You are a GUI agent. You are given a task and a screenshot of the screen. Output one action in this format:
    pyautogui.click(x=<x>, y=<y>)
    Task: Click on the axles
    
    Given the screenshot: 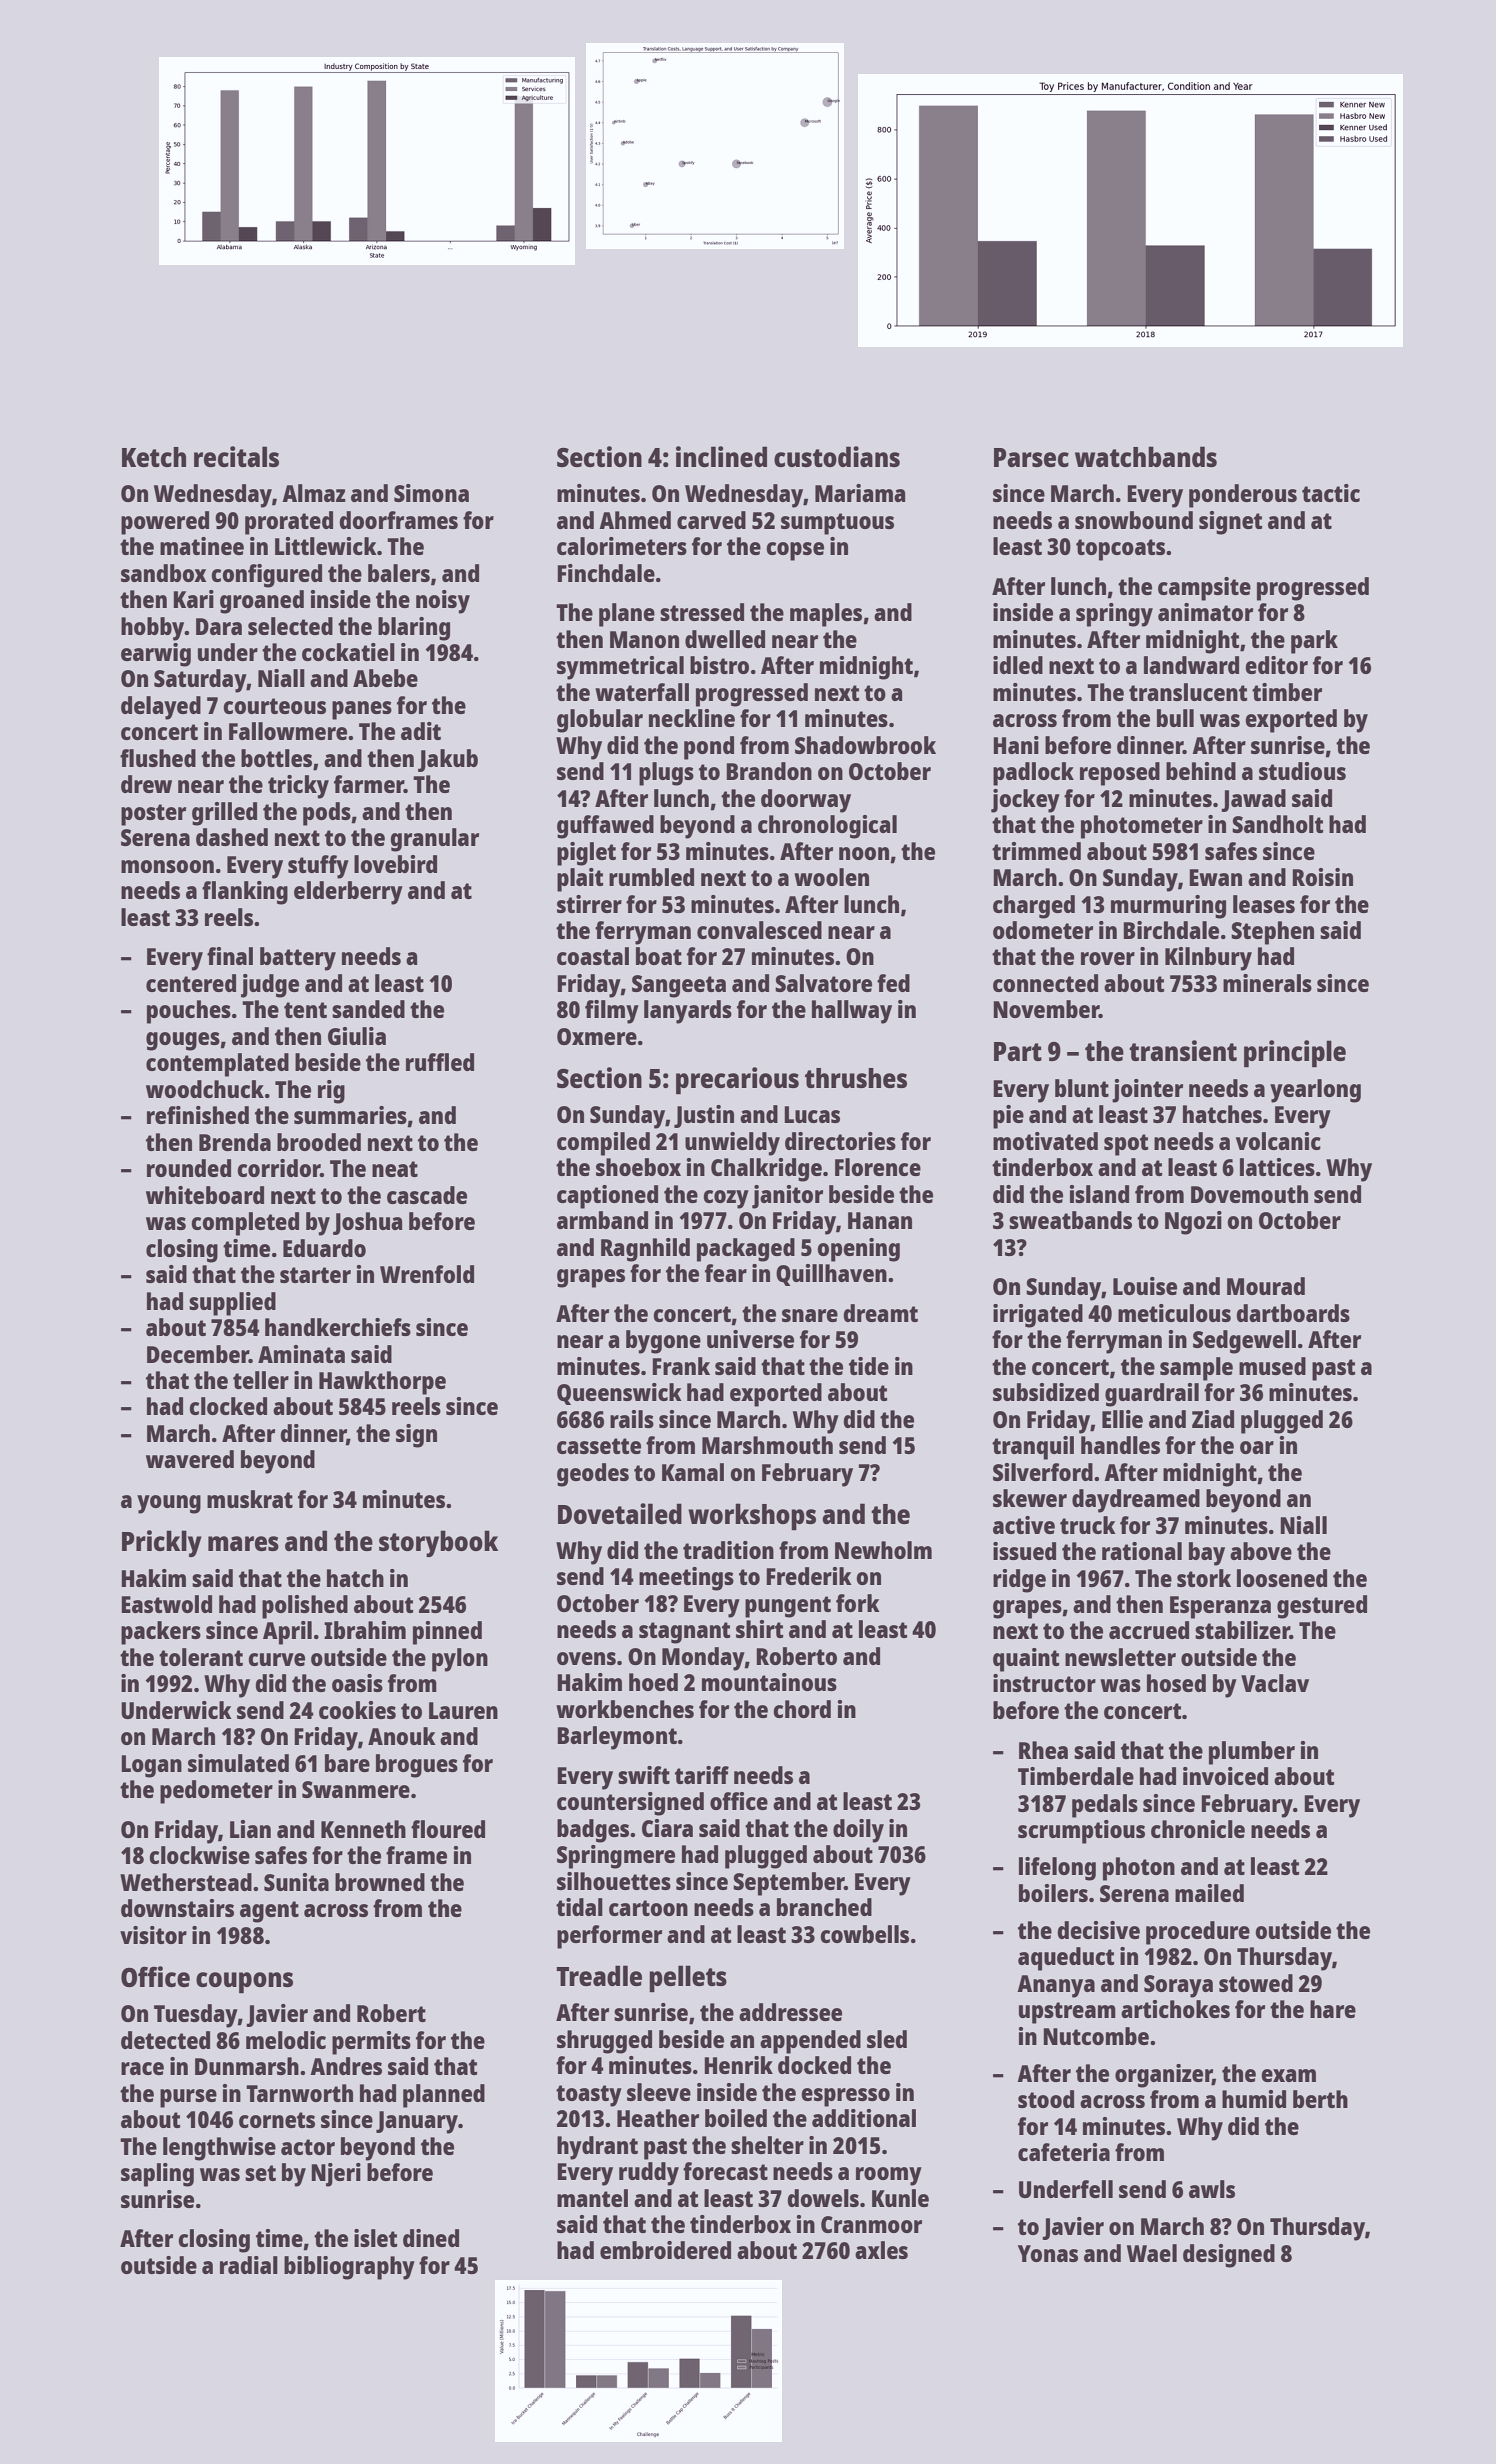 What is the action you would take?
    pyautogui.click(x=881, y=2250)
